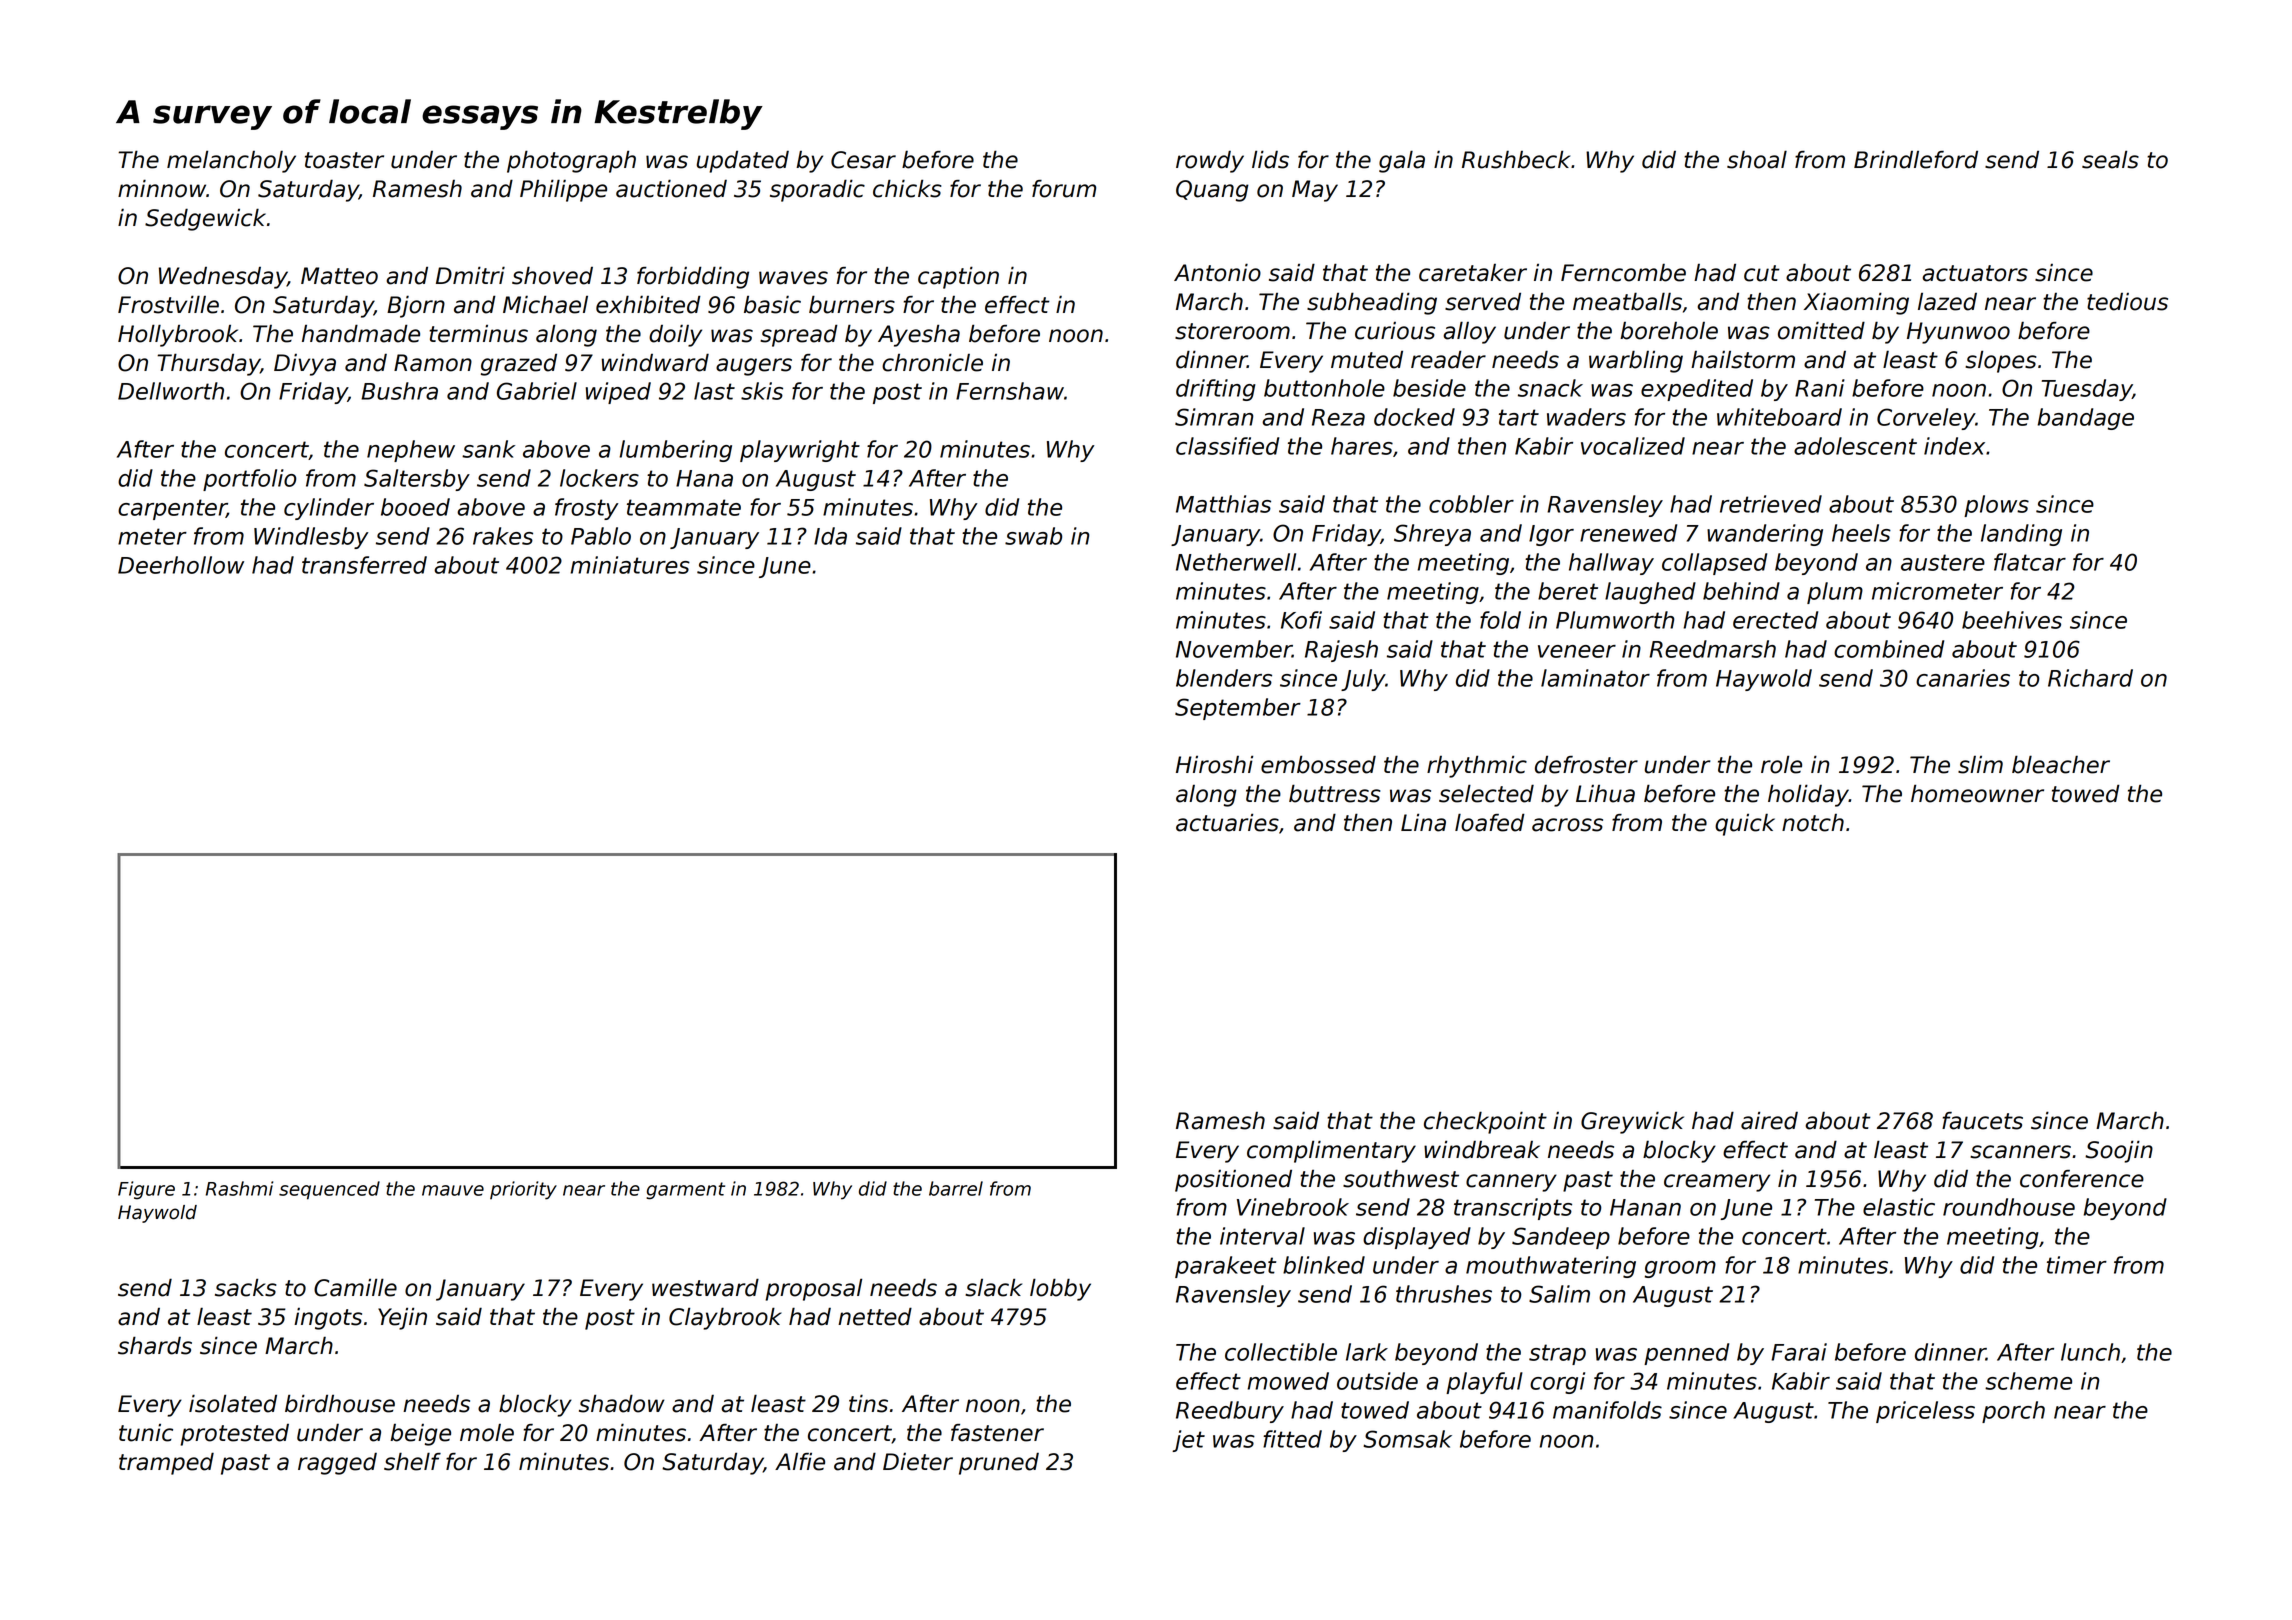  I want to click on shelf, so click(412, 1461).
